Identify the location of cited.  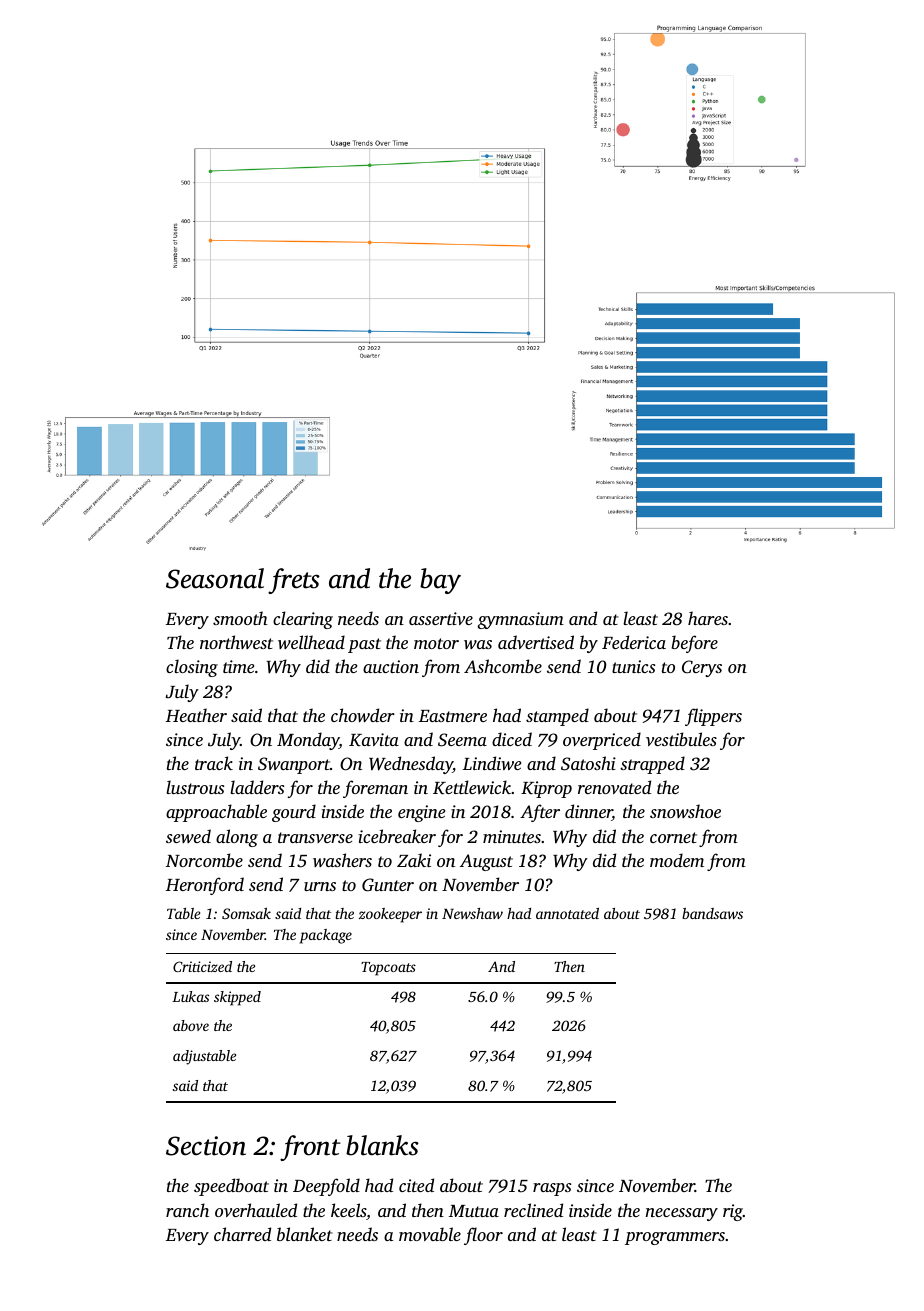
(416, 1185).
